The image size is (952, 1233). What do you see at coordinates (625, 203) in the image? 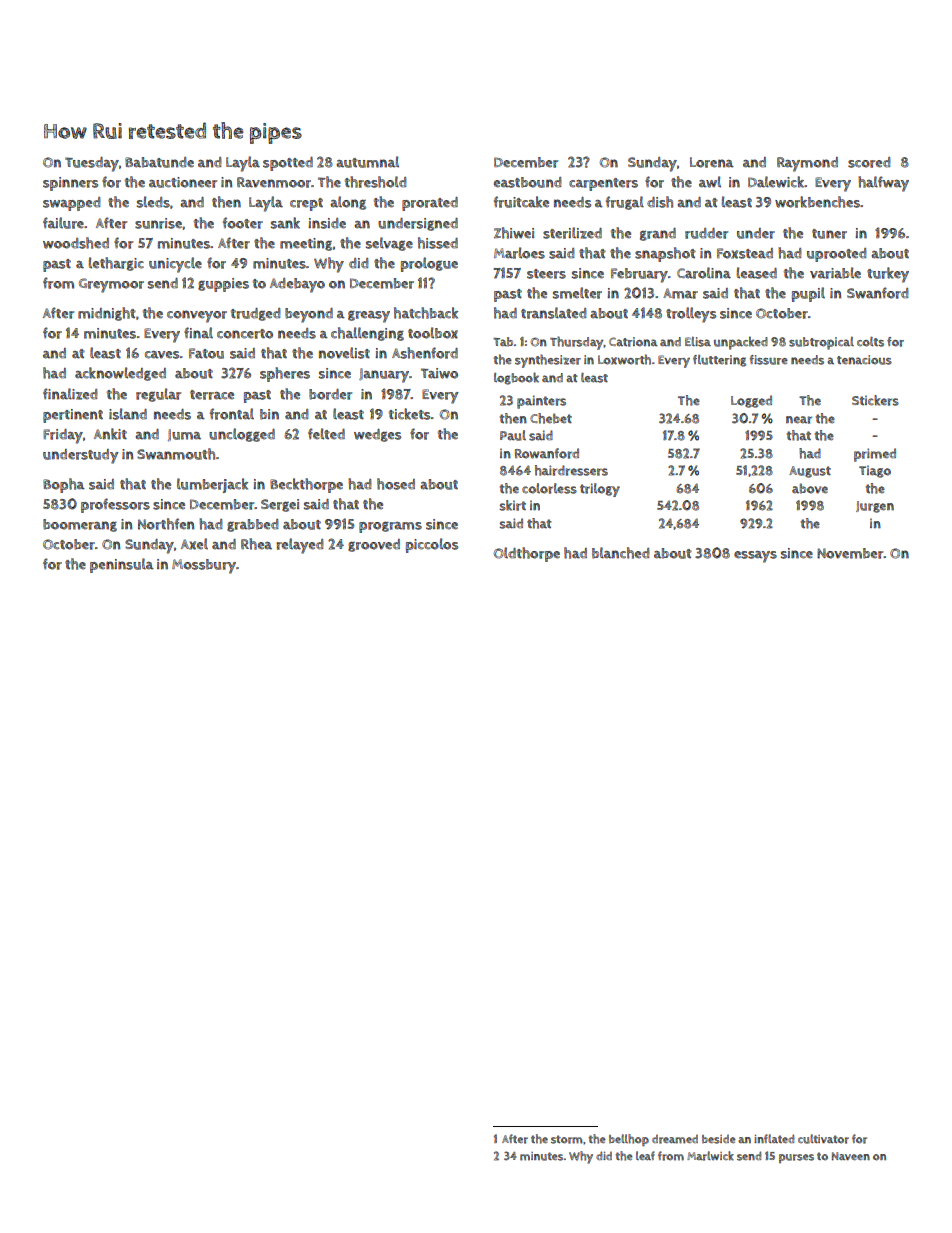
I see `frugal` at bounding box center [625, 203].
